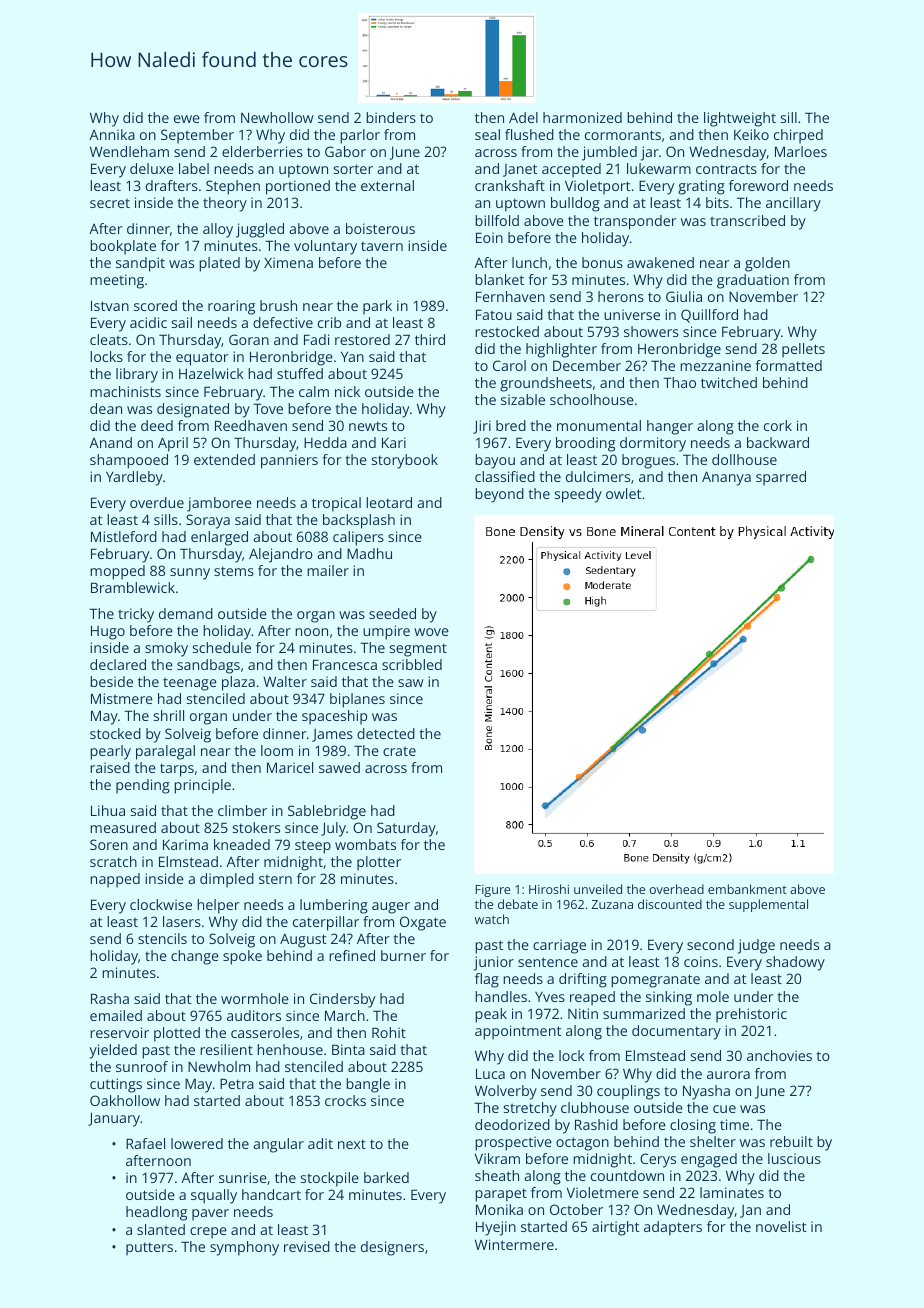 This screenshot has height=1308, width=924. I want to click on Istvan, so click(110, 305).
